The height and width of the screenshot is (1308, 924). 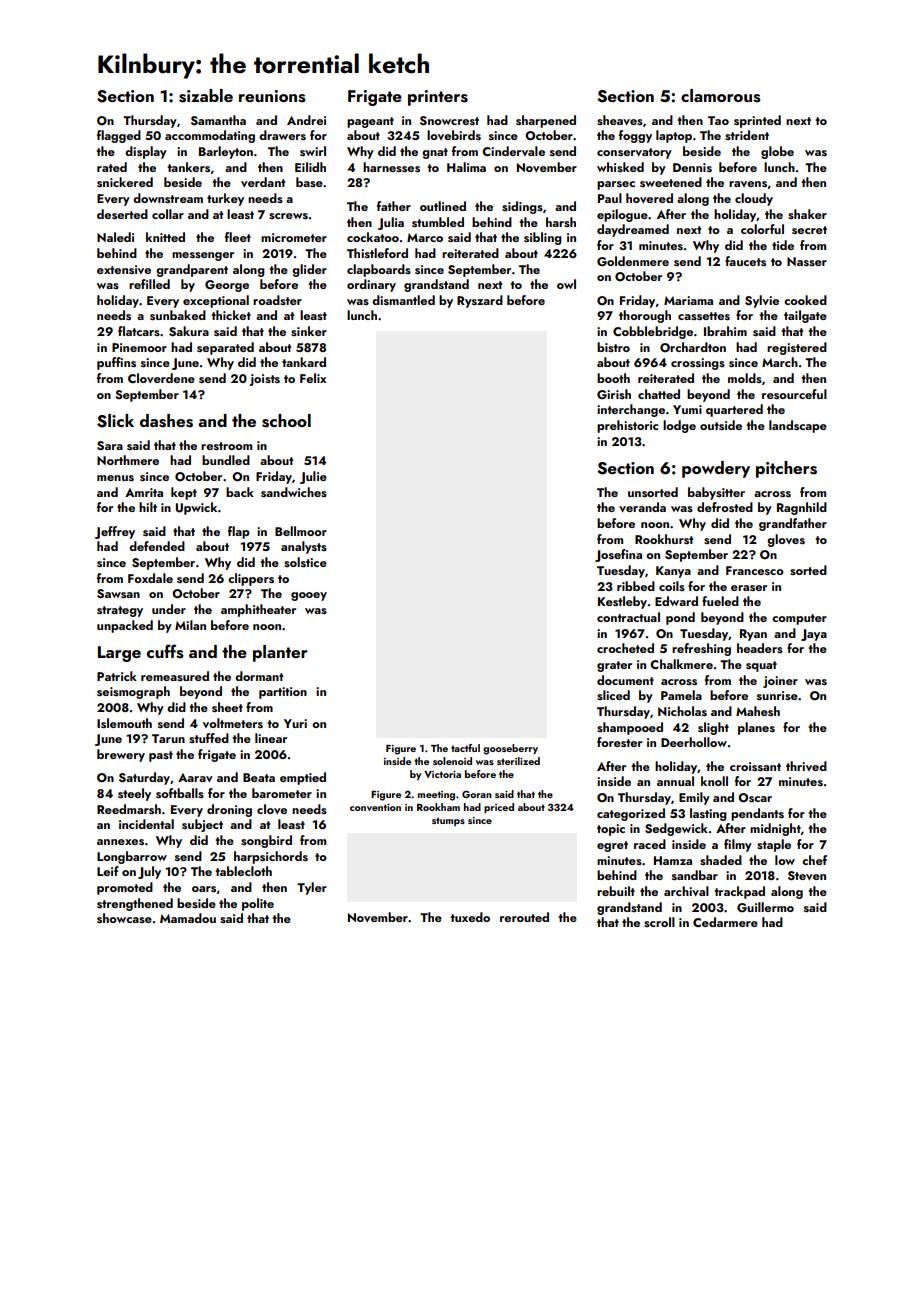 What do you see at coordinates (628, 426) in the screenshot?
I see `prehistoric` at bounding box center [628, 426].
